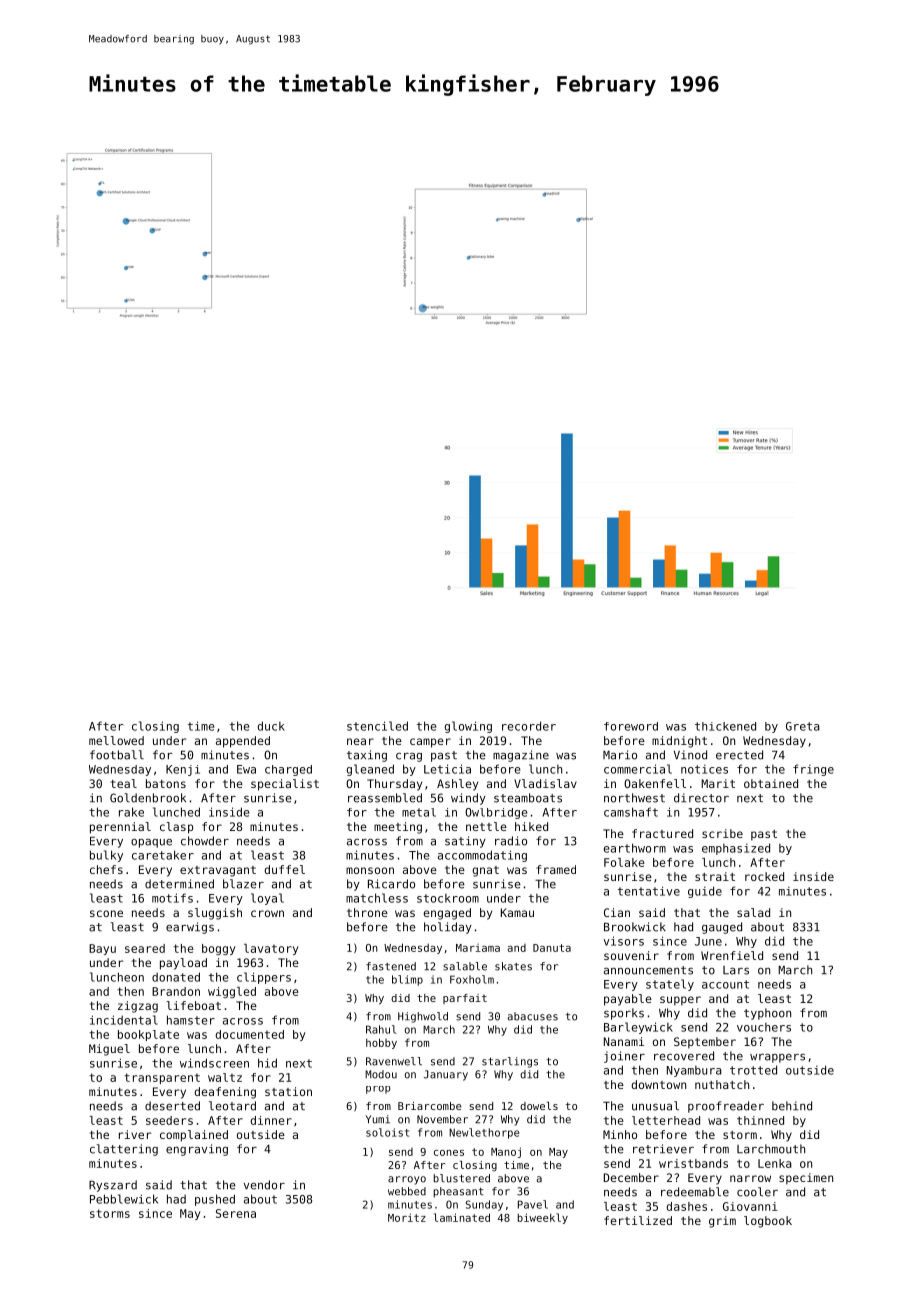 This screenshot has width=924, height=1308. I want to click on scone, so click(106, 913).
